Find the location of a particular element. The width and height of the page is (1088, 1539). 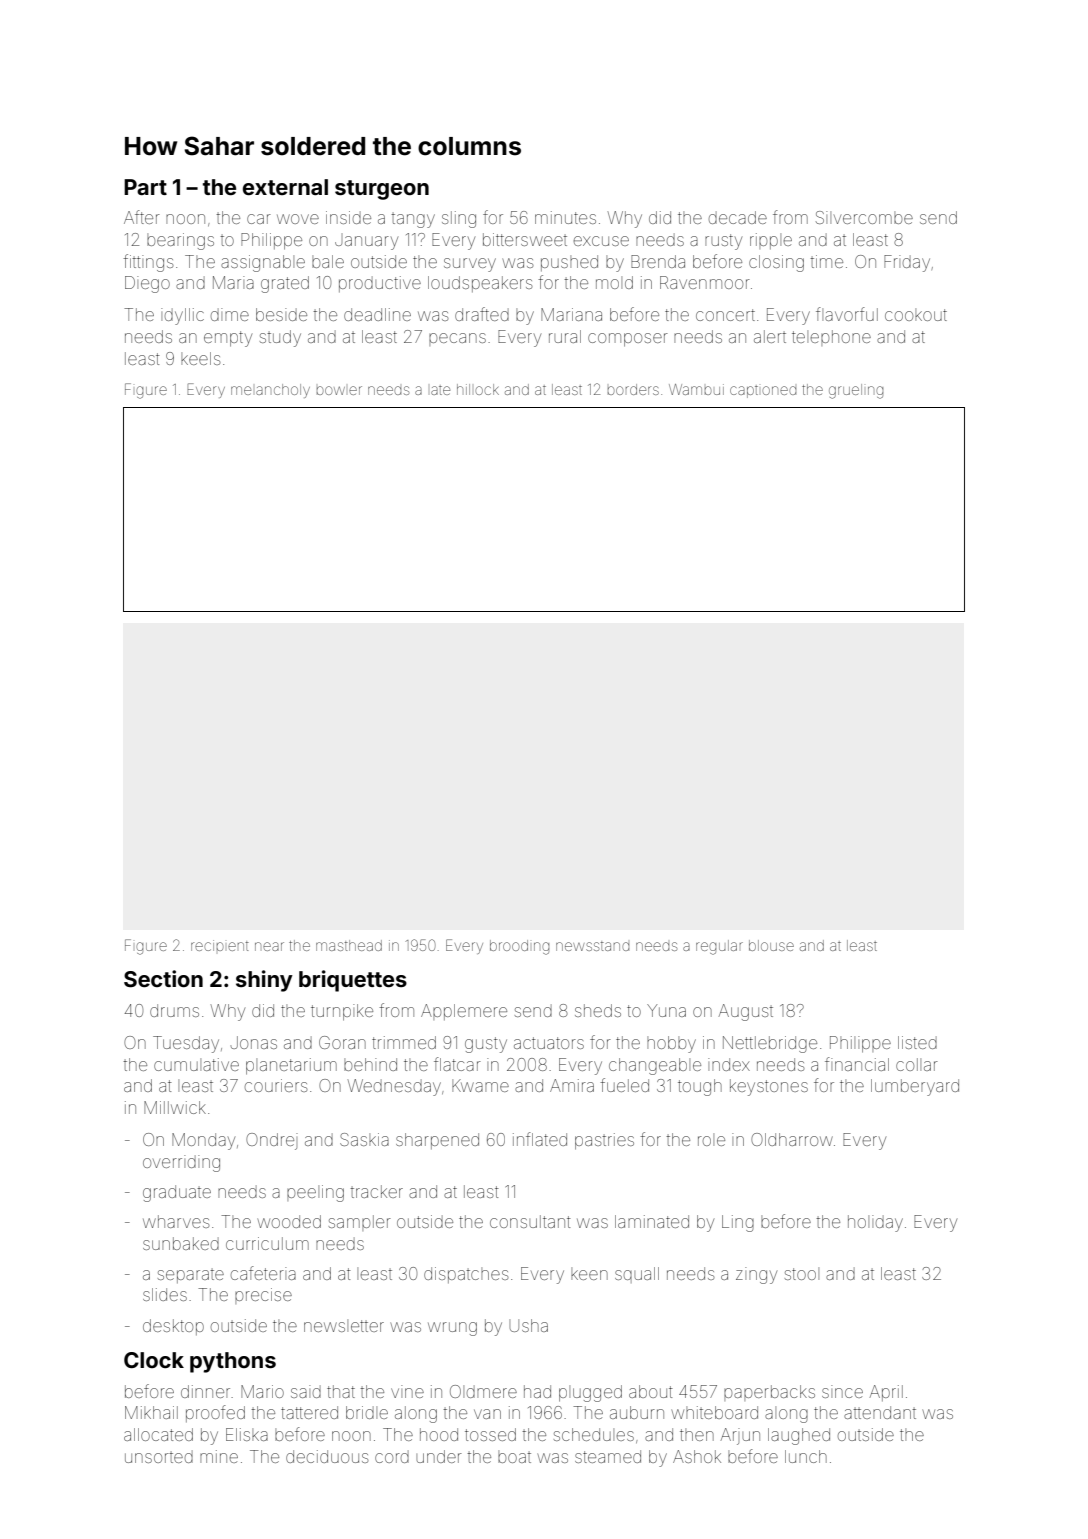

captioned is located at coordinates (763, 391).
